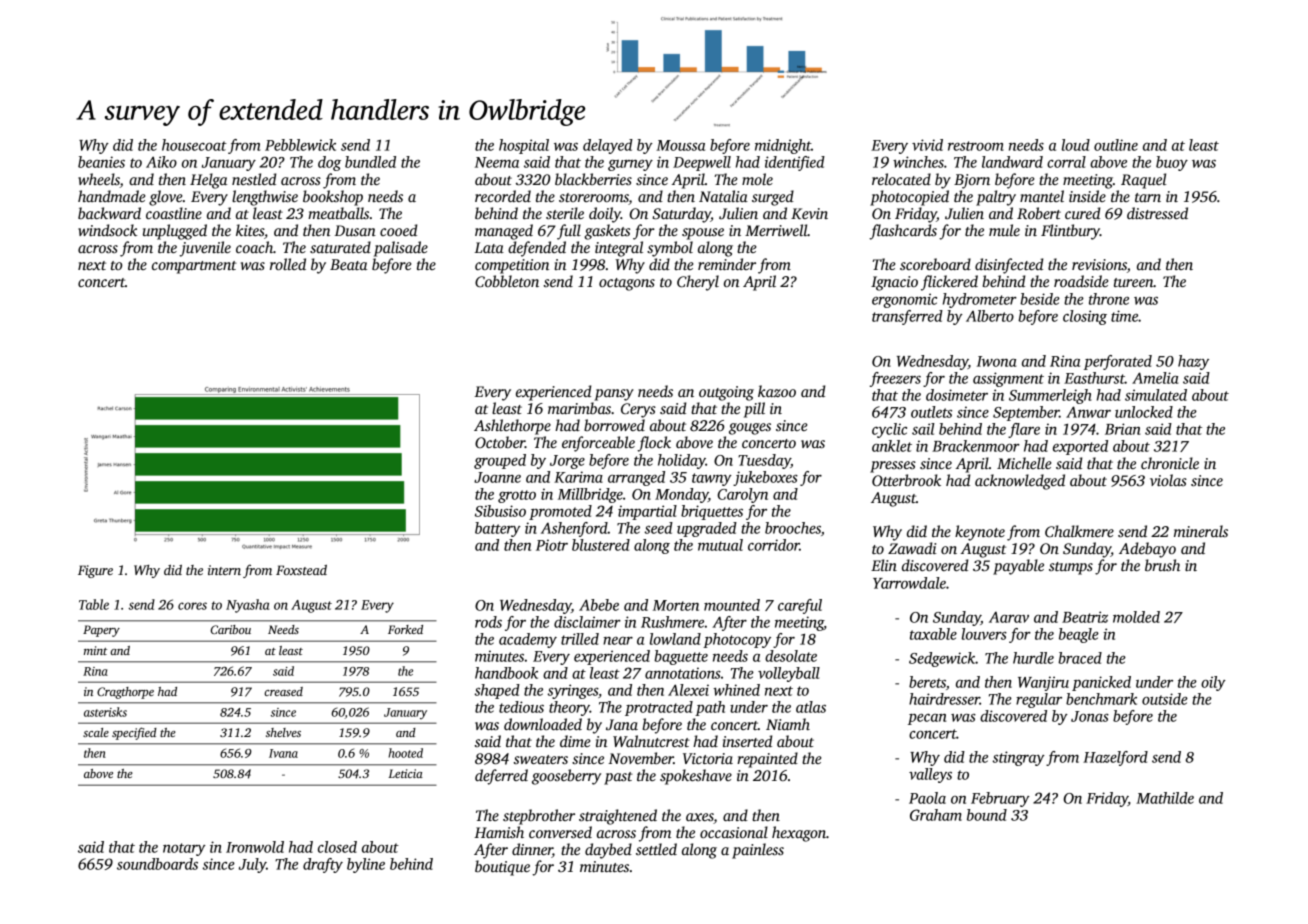 The image size is (1308, 924). Describe the element at coordinates (497, 477) in the document. I see `Joanne` at that location.
